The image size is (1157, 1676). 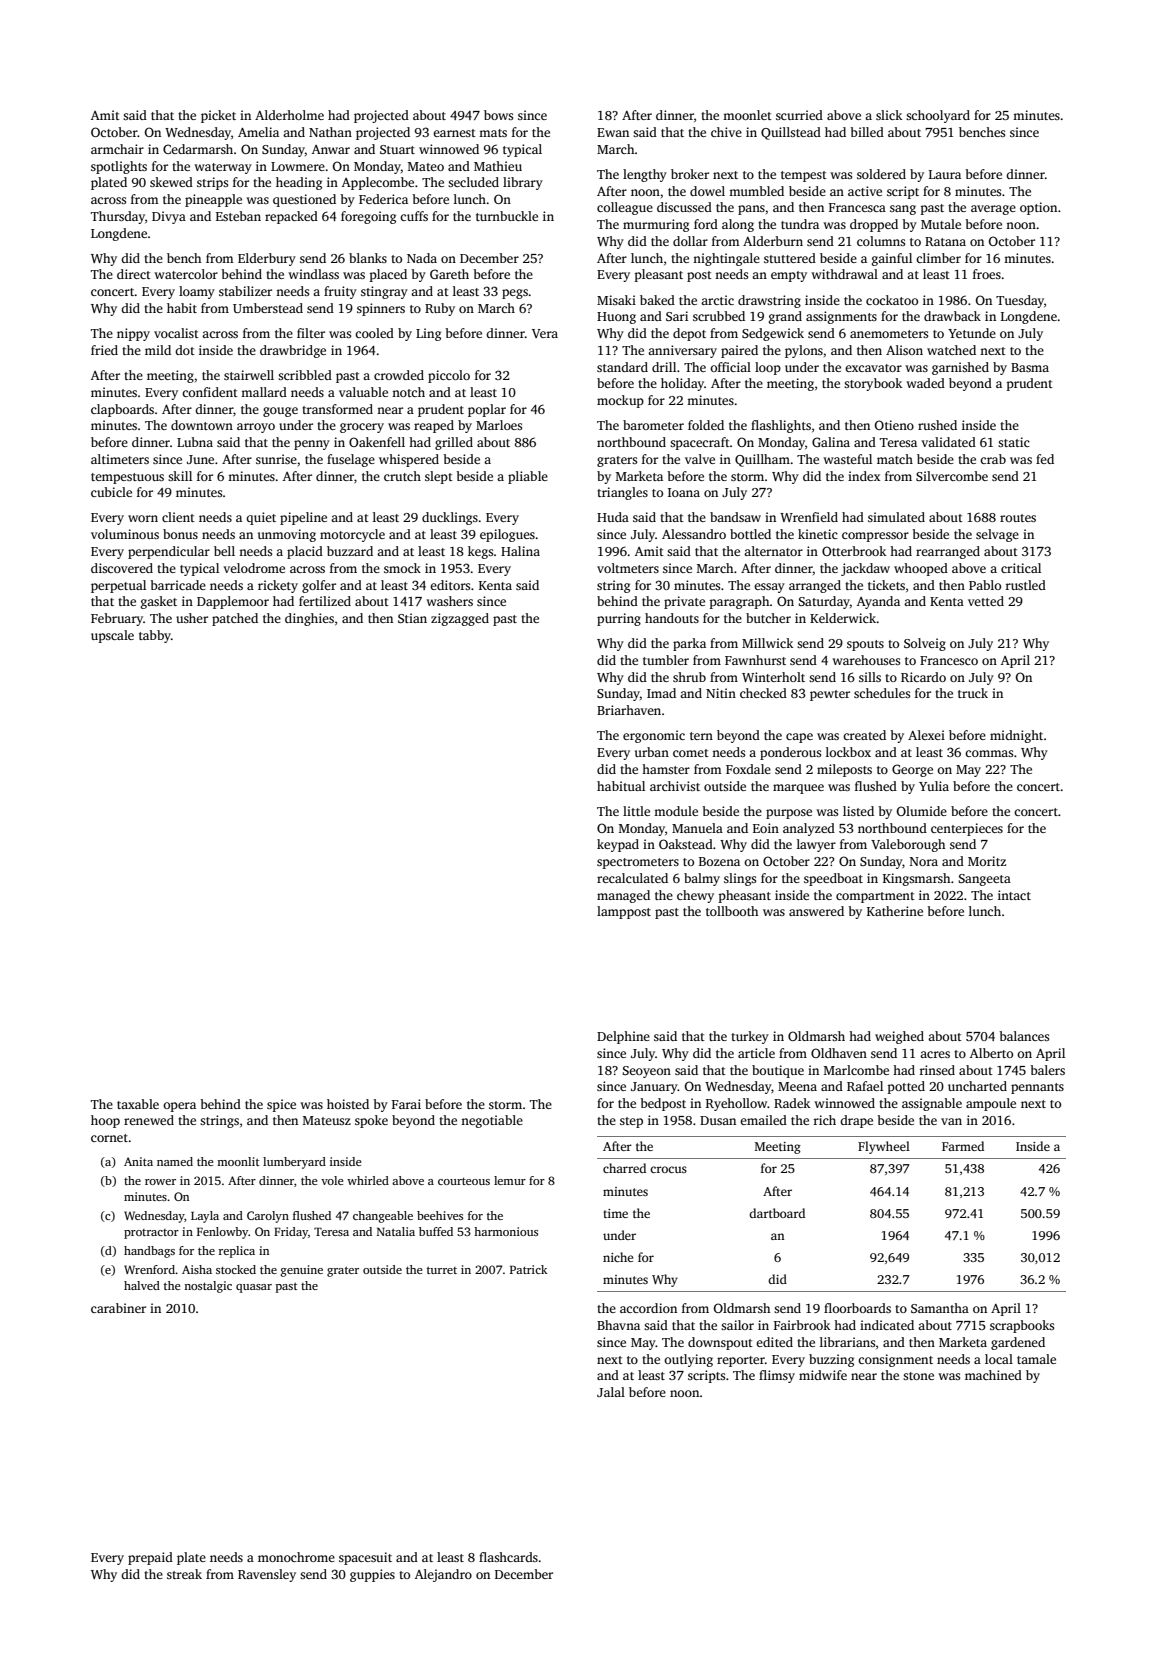 I want to click on motorcycle, so click(x=352, y=535).
